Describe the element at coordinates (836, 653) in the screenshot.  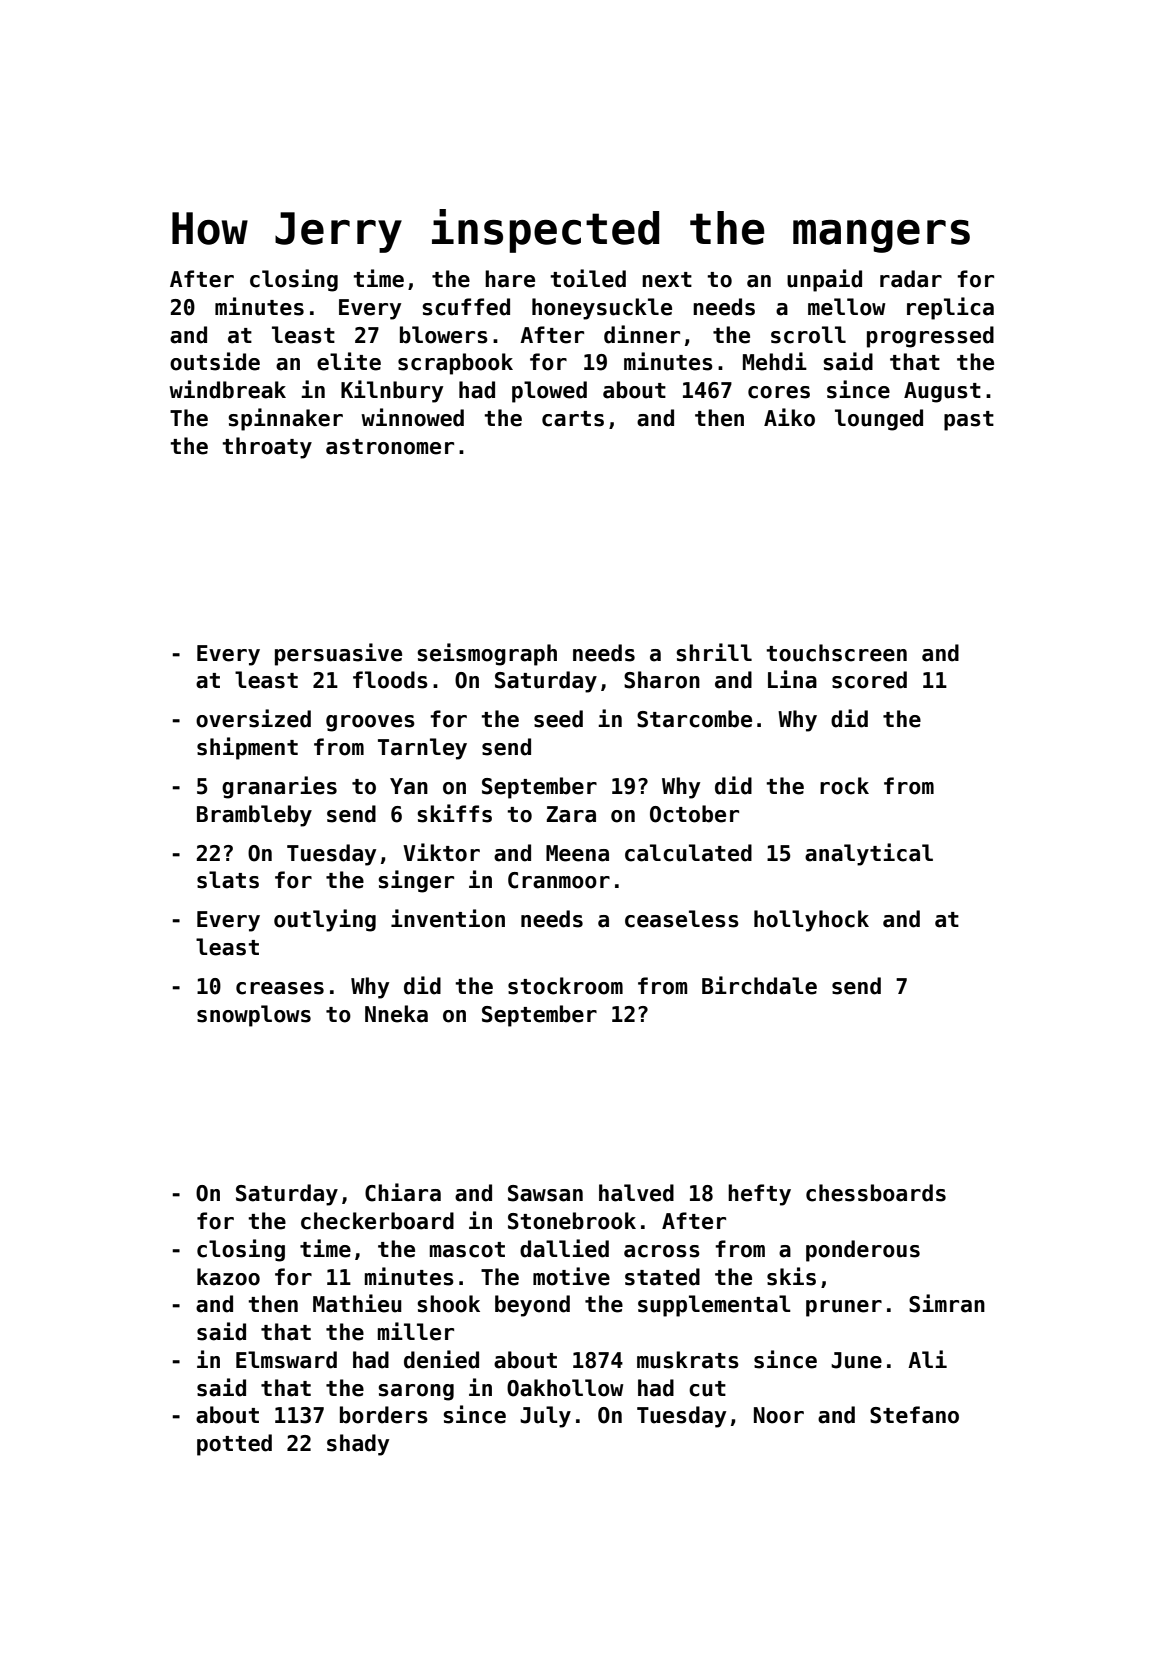
I see `touchscreen` at that location.
